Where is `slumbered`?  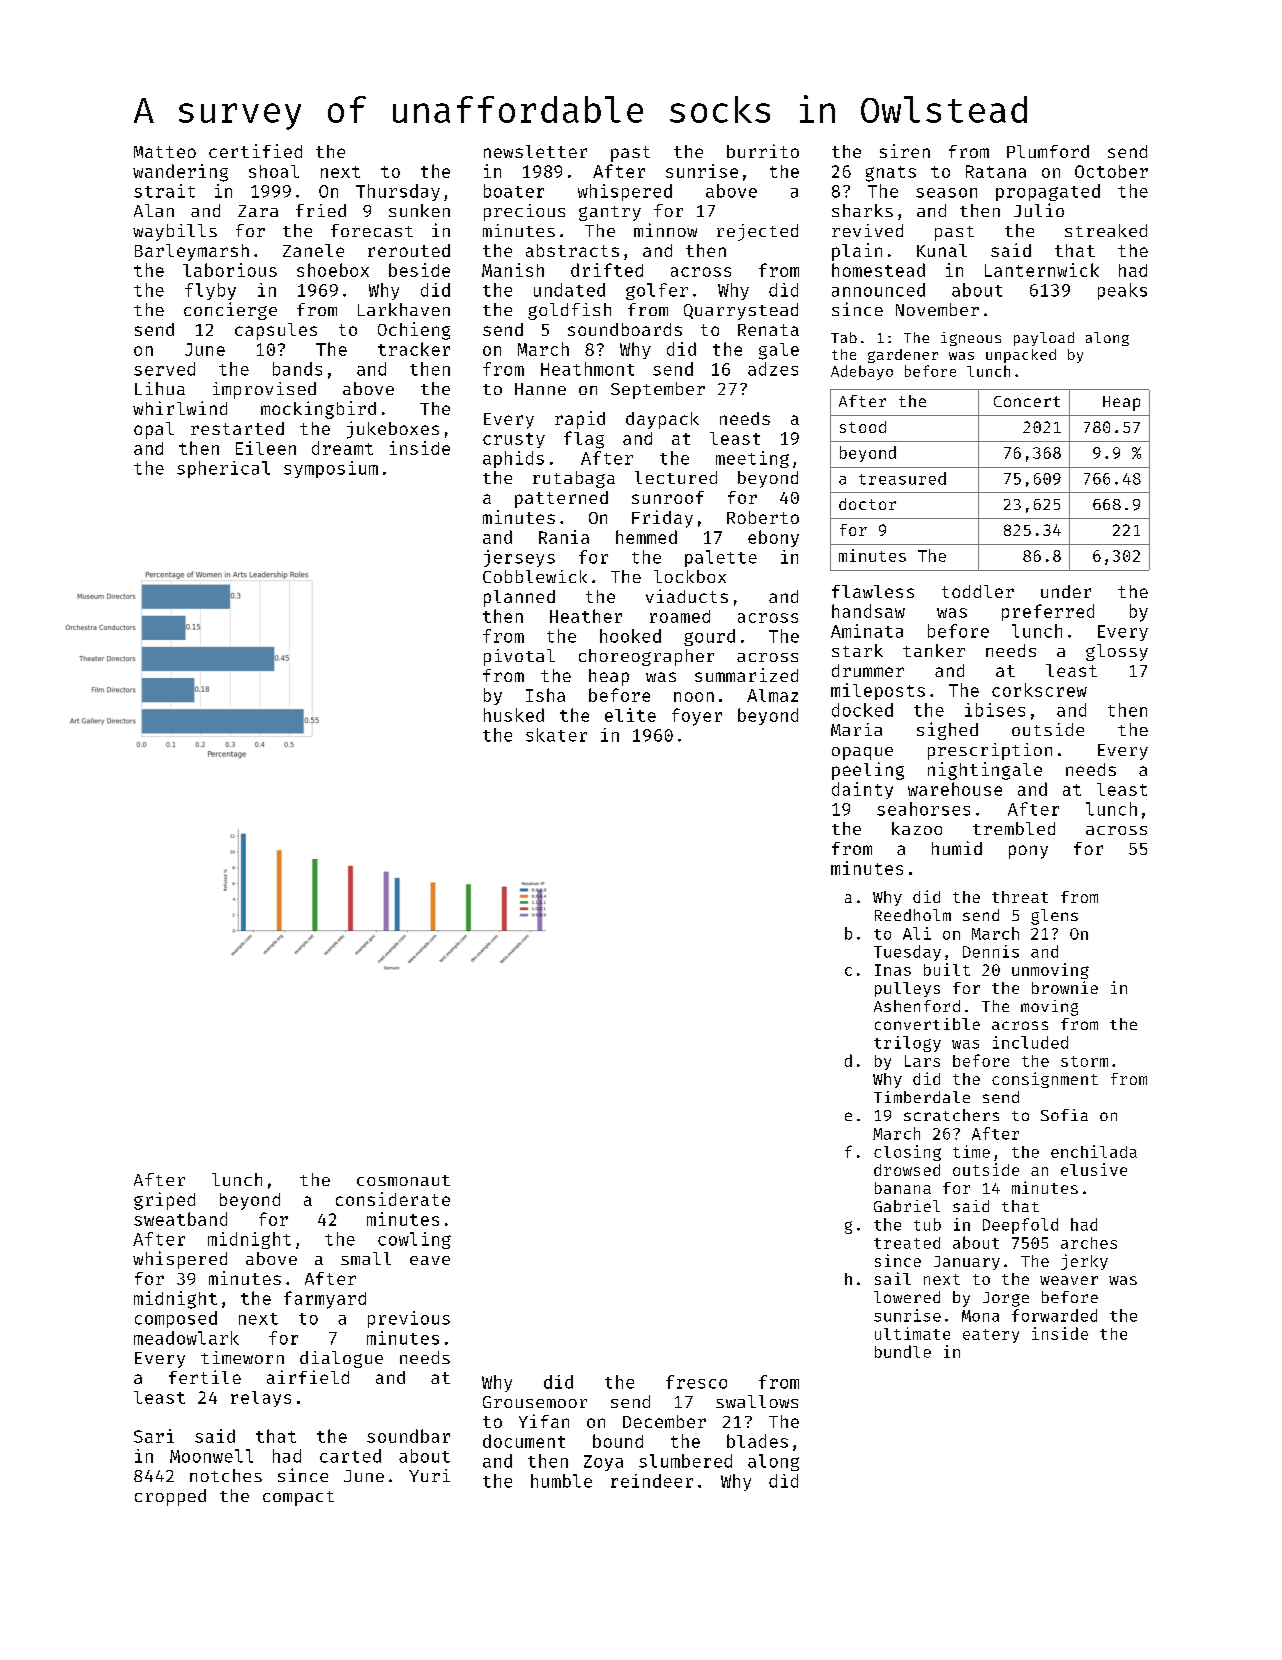
slumbered is located at coordinates (685, 1461).
